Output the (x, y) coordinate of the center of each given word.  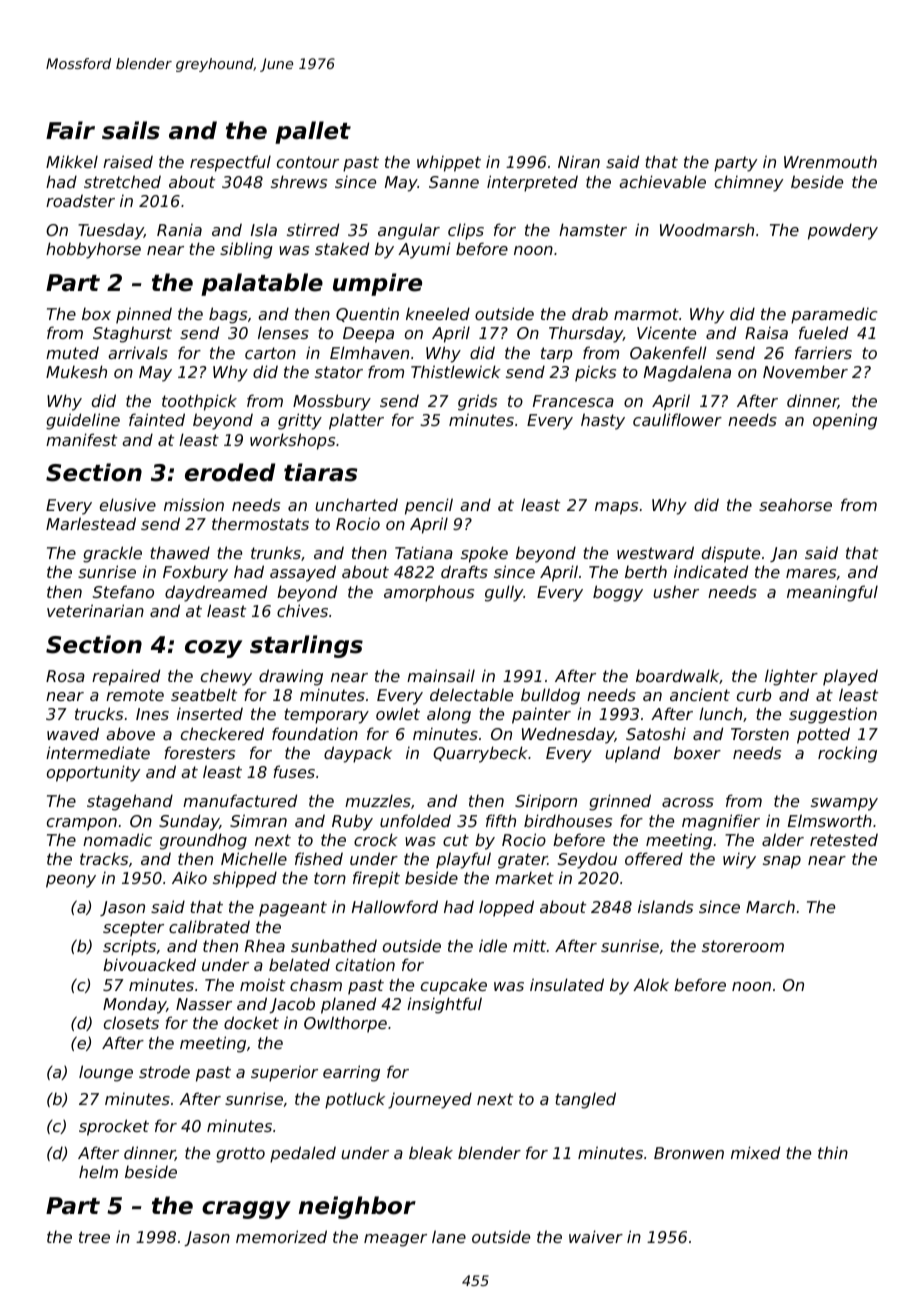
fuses (294, 771)
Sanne (454, 182)
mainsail (441, 675)
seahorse (795, 504)
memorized (281, 1236)
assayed (303, 573)
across (688, 802)
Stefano (123, 591)
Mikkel (72, 161)
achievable (662, 181)
